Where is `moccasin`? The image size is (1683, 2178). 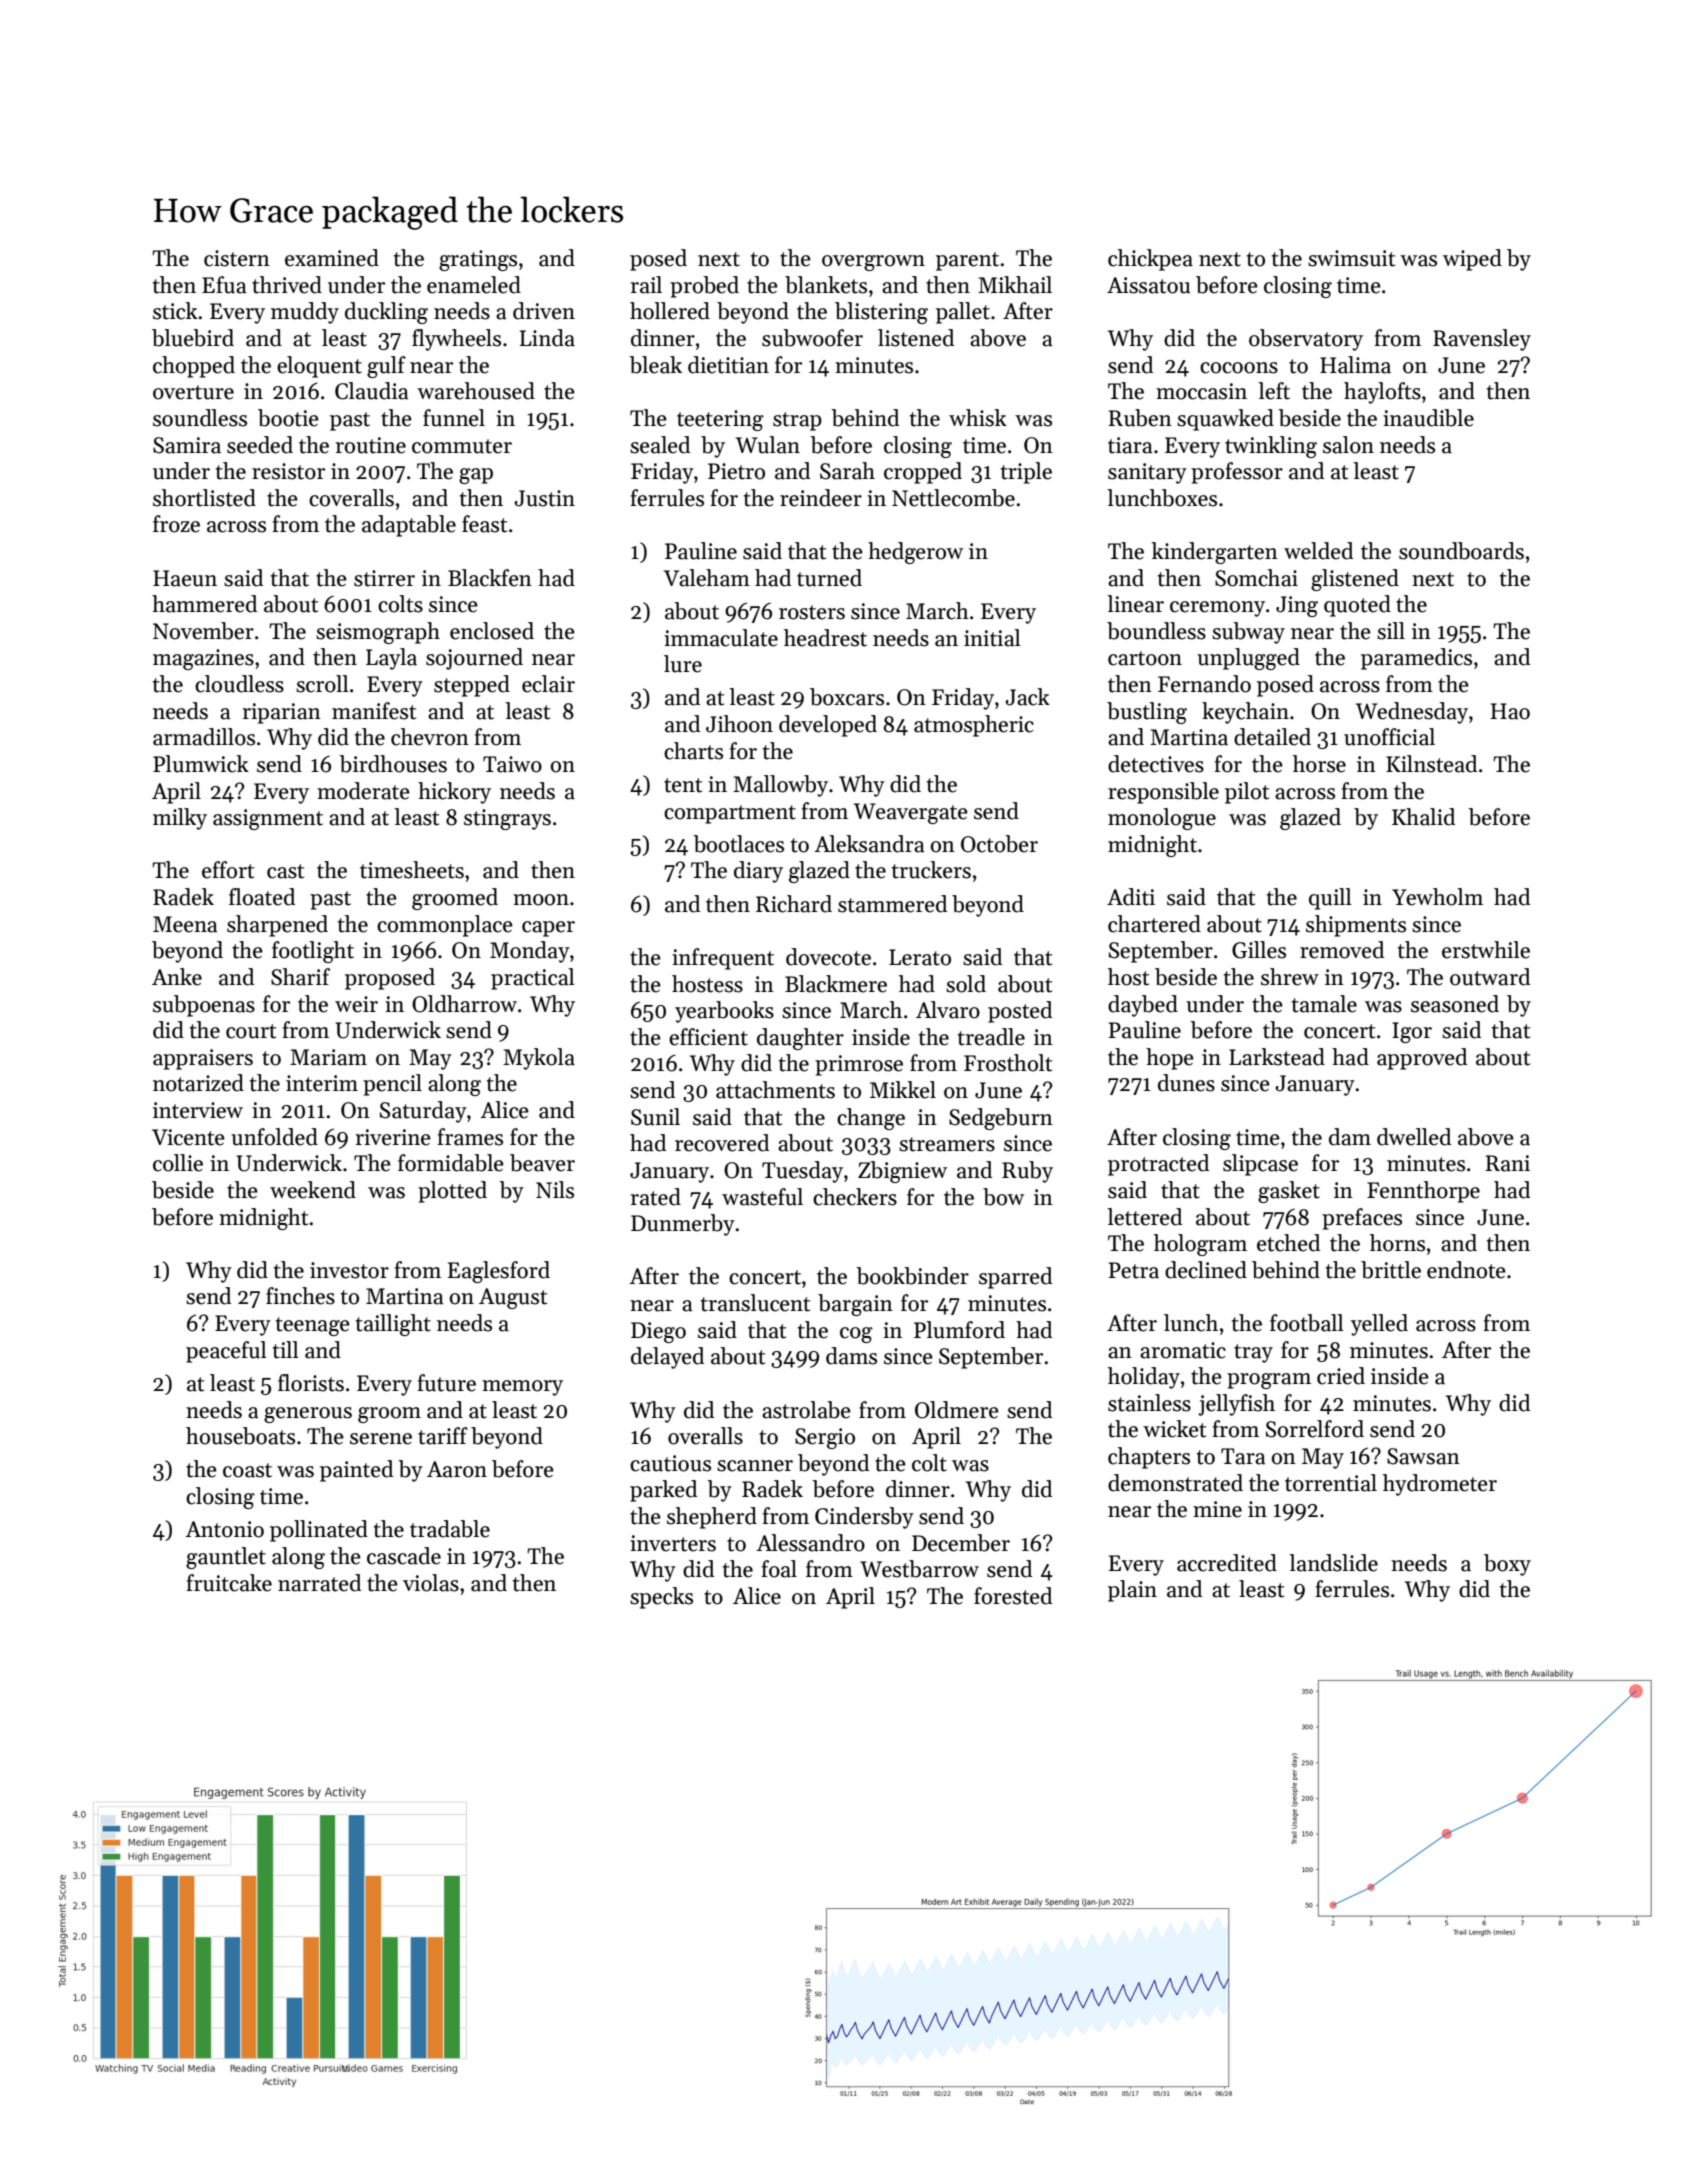 moccasin is located at coordinates (1201, 391).
